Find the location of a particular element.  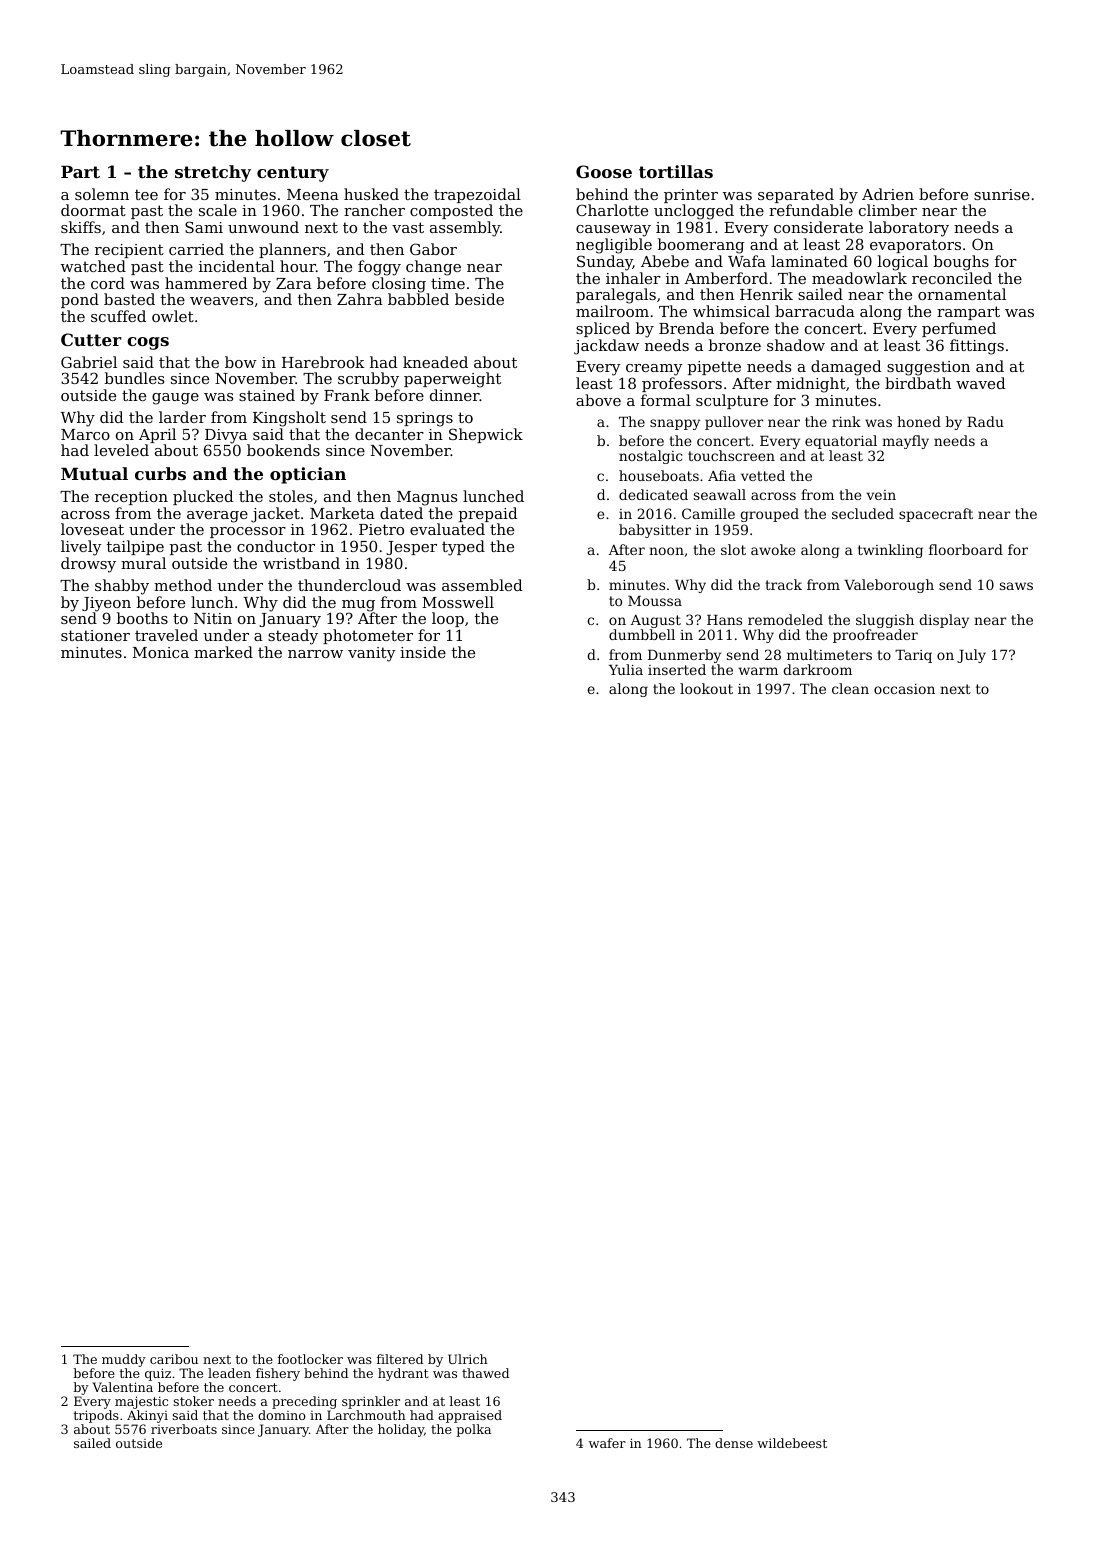

inside is located at coordinates (423, 652).
